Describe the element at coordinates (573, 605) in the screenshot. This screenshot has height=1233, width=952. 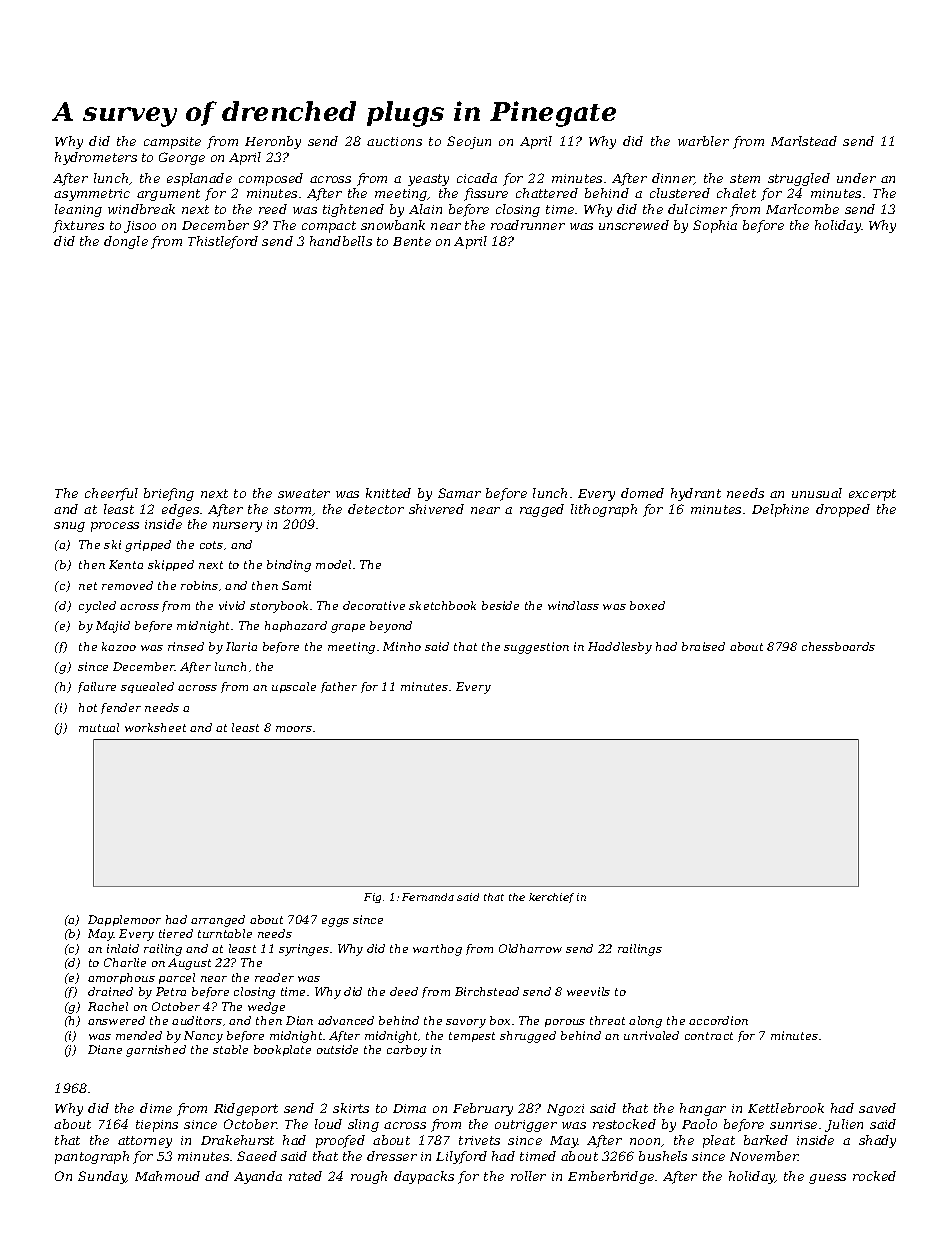
I see `windlass` at that location.
